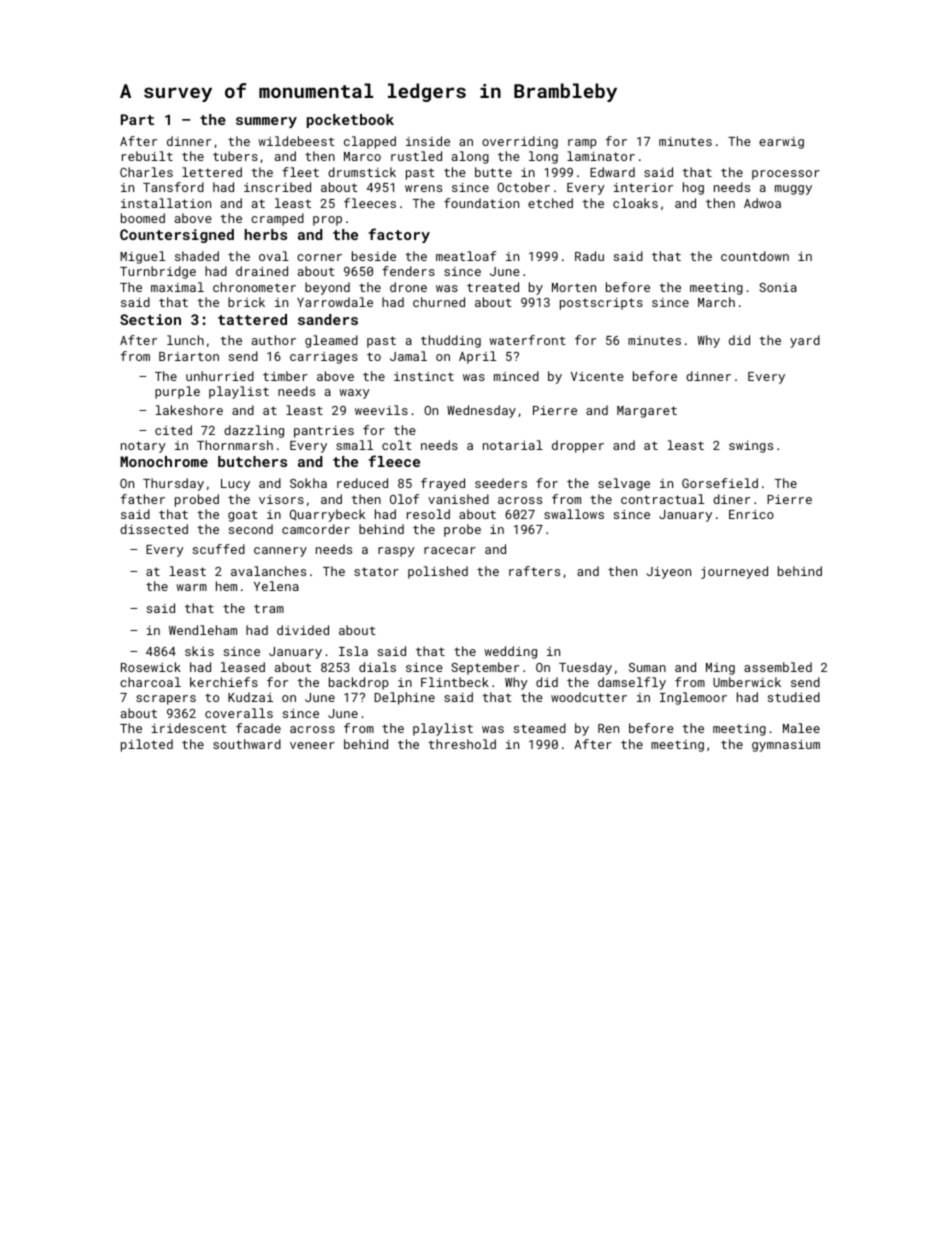  I want to click on inscribed, so click(277, 187).
